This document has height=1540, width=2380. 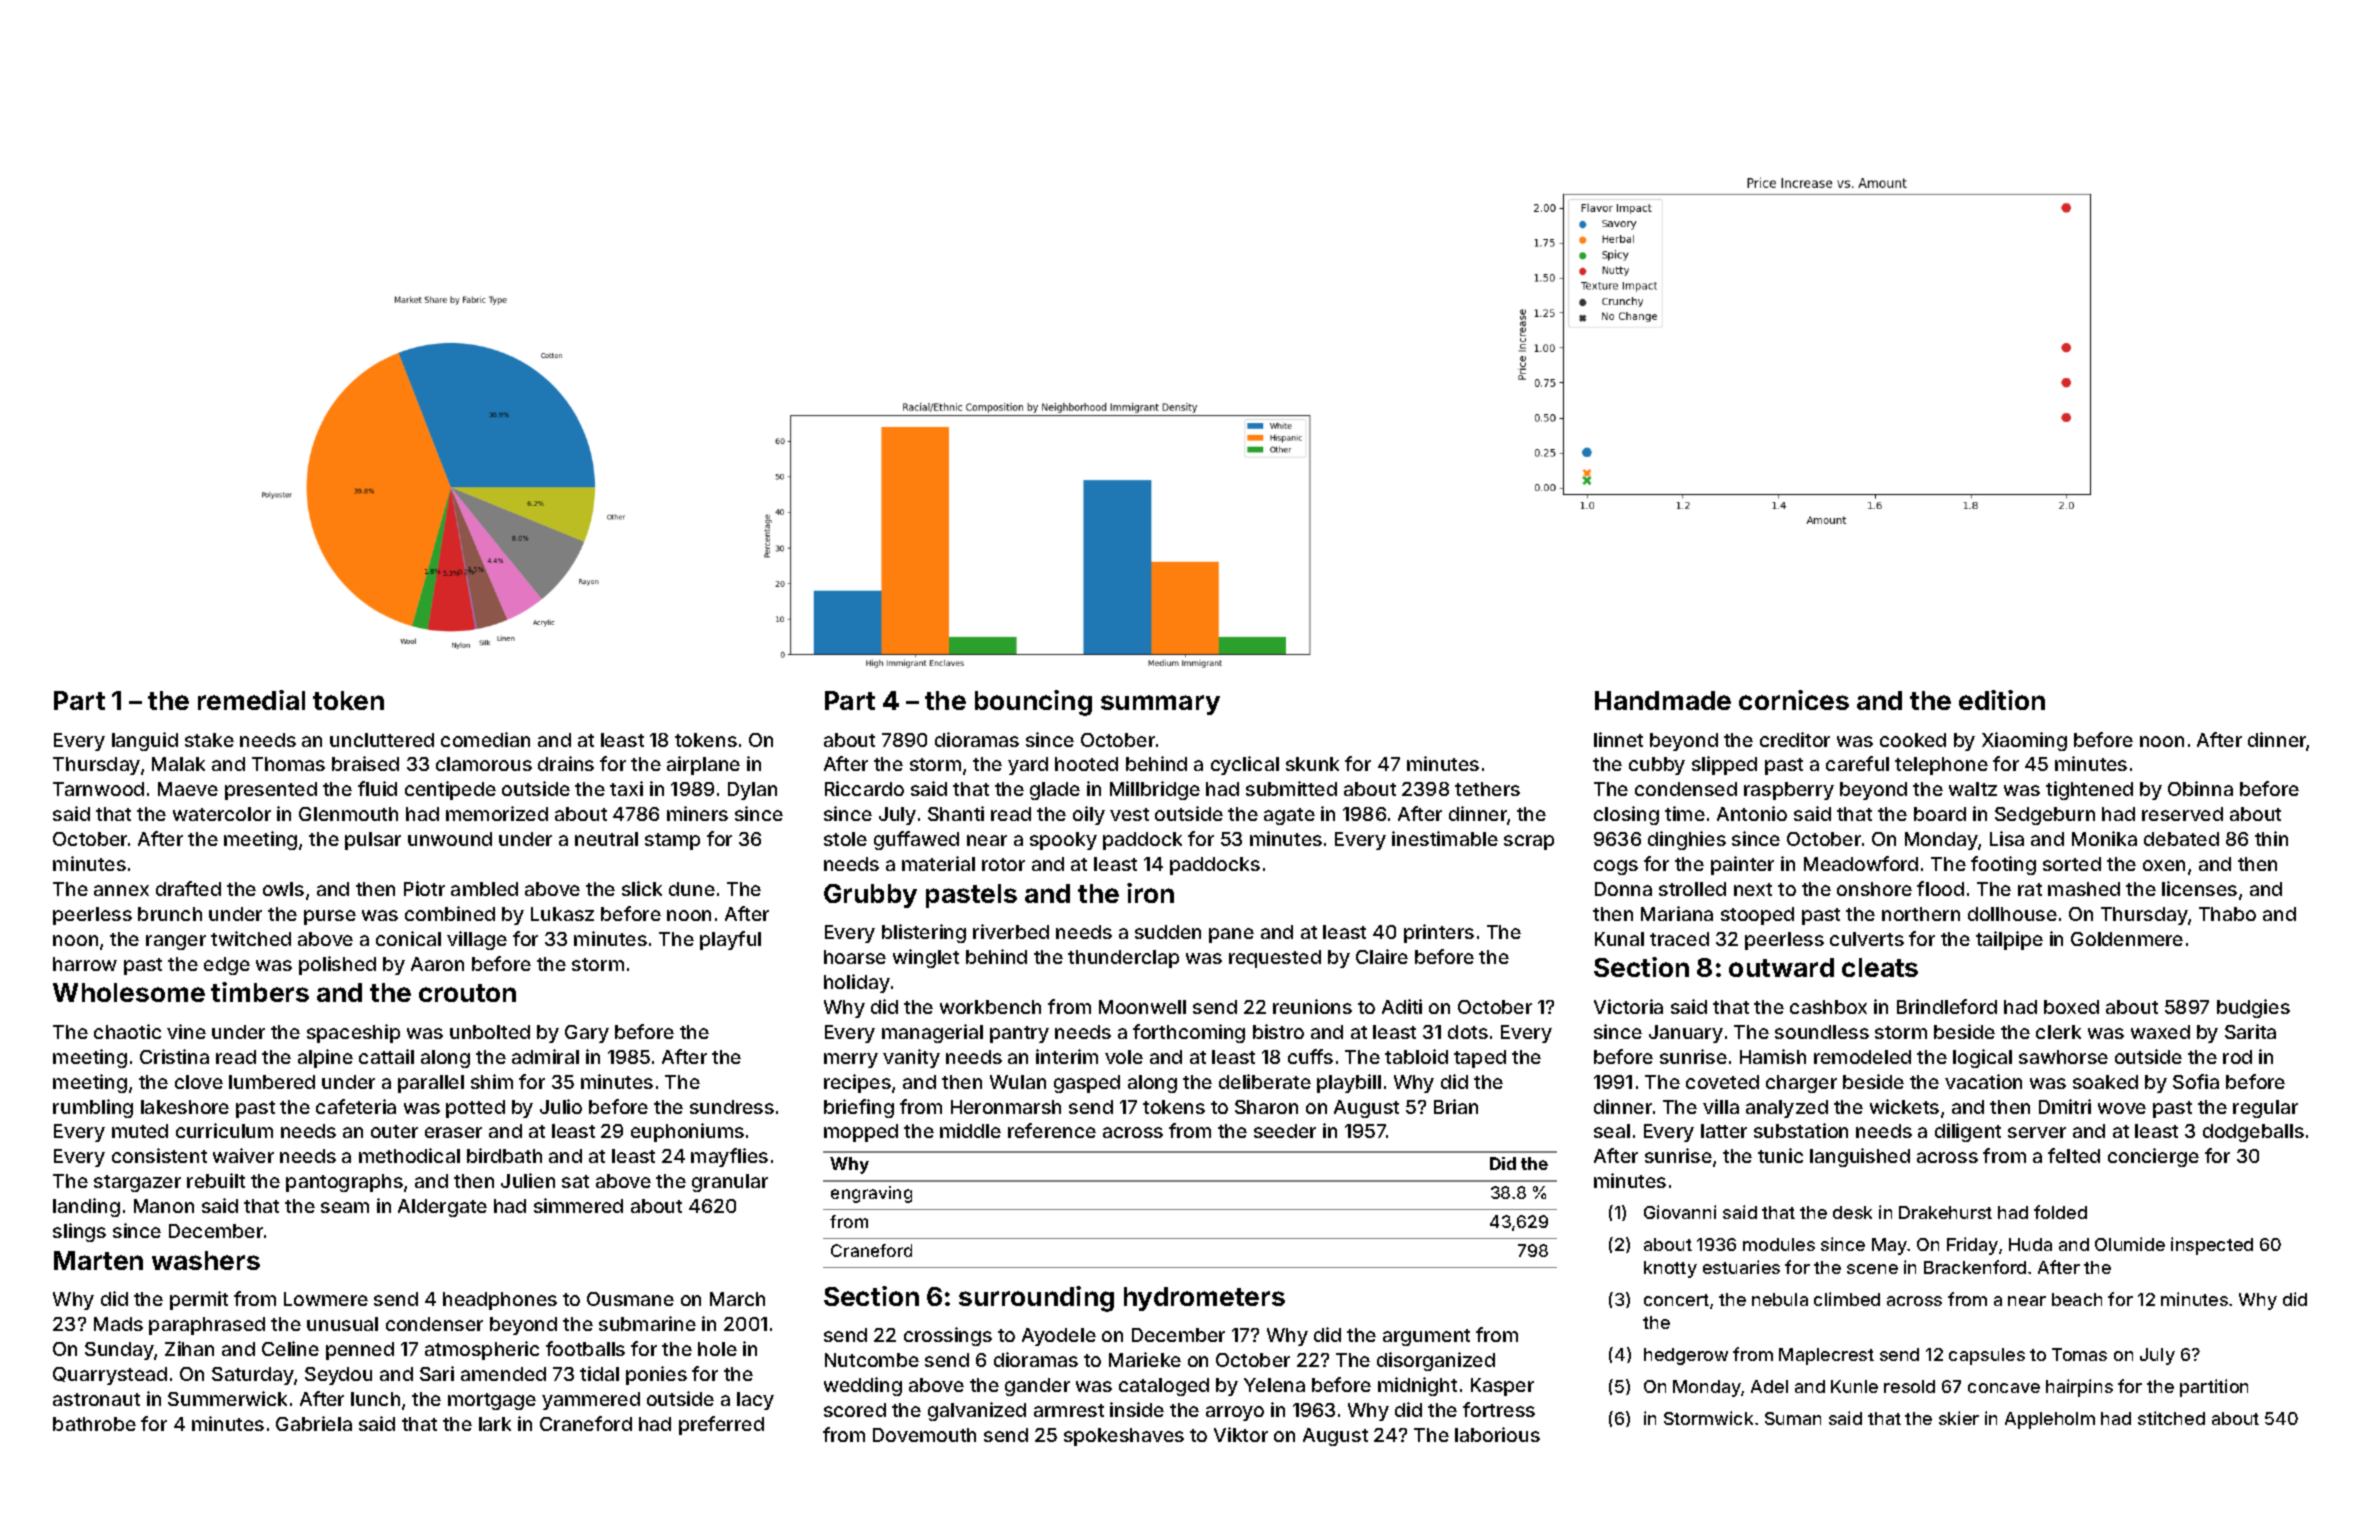 I want to click on drafted, so click(x=188, y=888).
